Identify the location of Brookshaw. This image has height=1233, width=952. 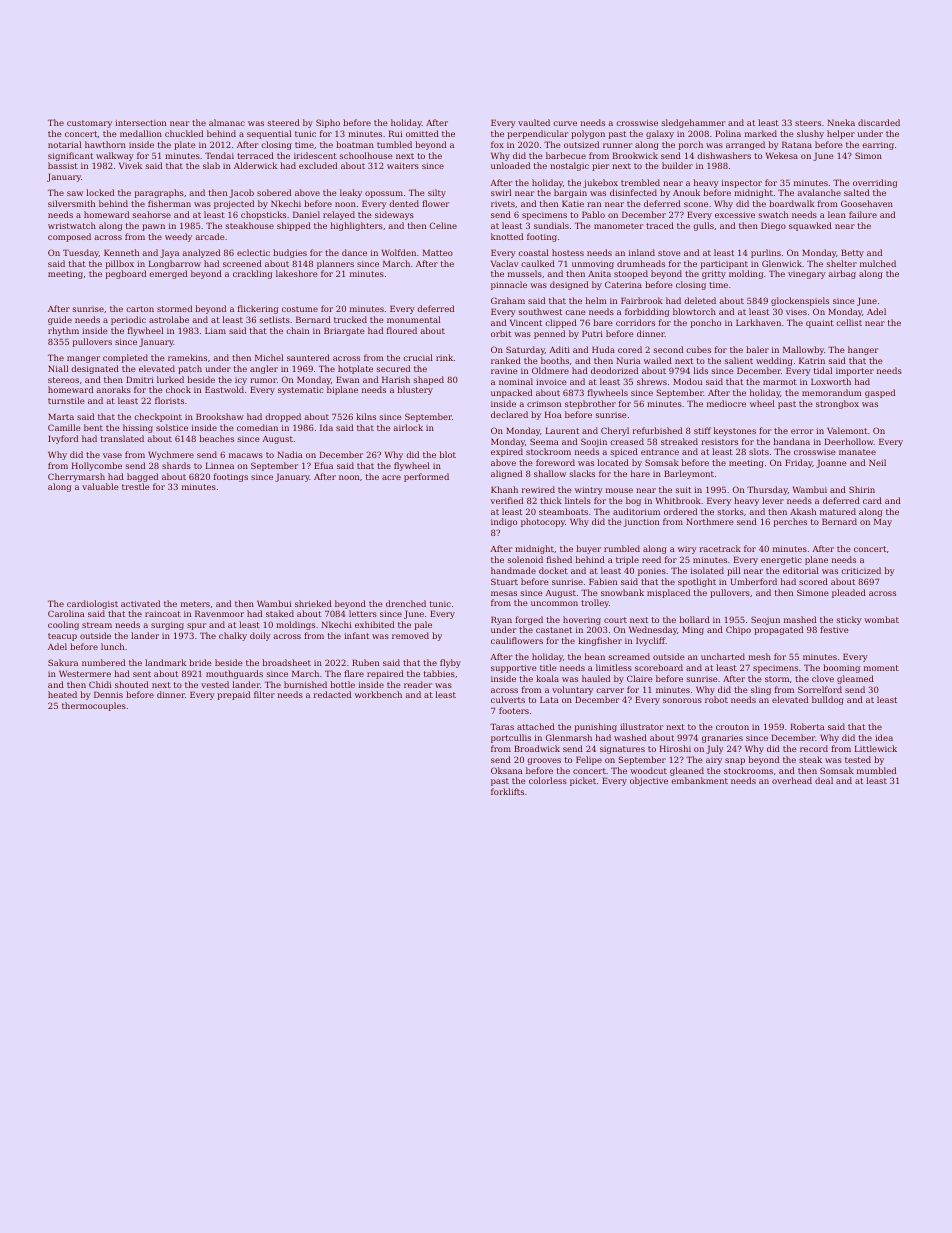
(220, 416).
